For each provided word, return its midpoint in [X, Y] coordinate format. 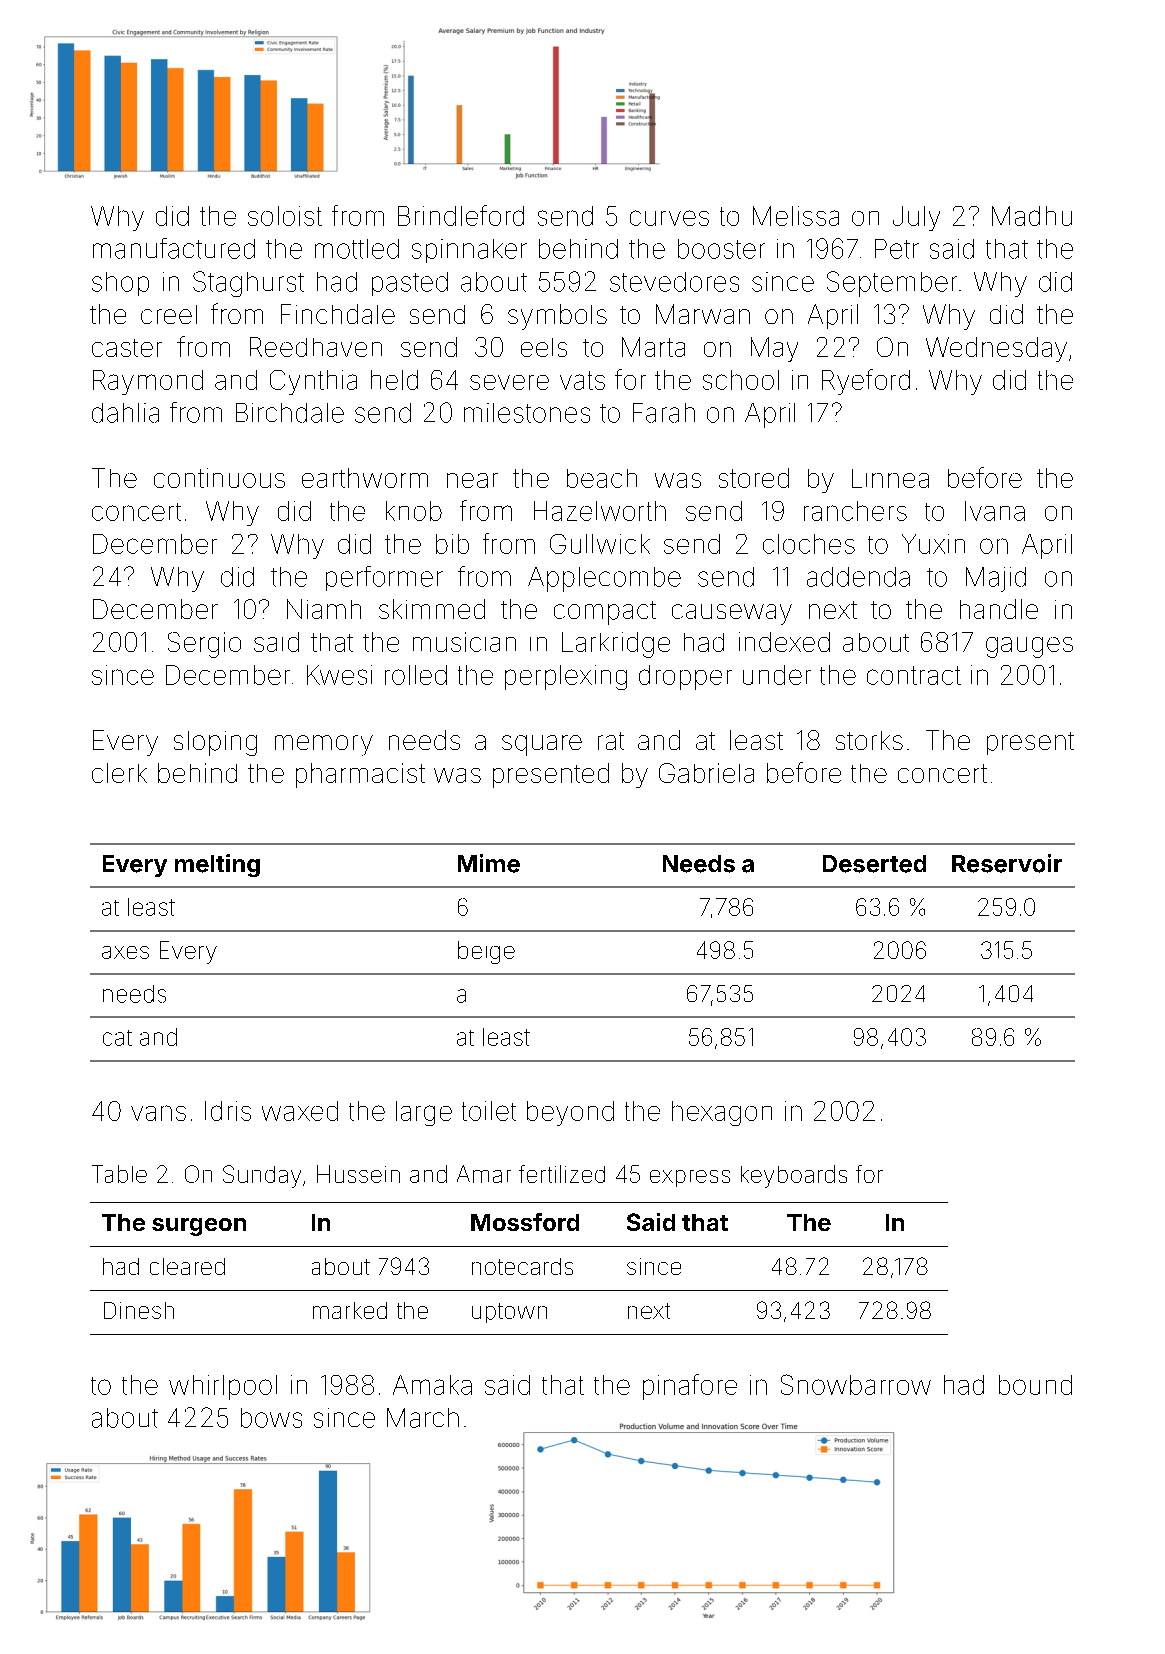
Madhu [1032, 216]
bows [271, 1418]
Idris [228, 1111]
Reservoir [1007, 863]
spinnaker [469, 251]
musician [464, 642]
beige [486, 952]
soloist [285, 216]
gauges [1029, 647]
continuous [219, 478]
